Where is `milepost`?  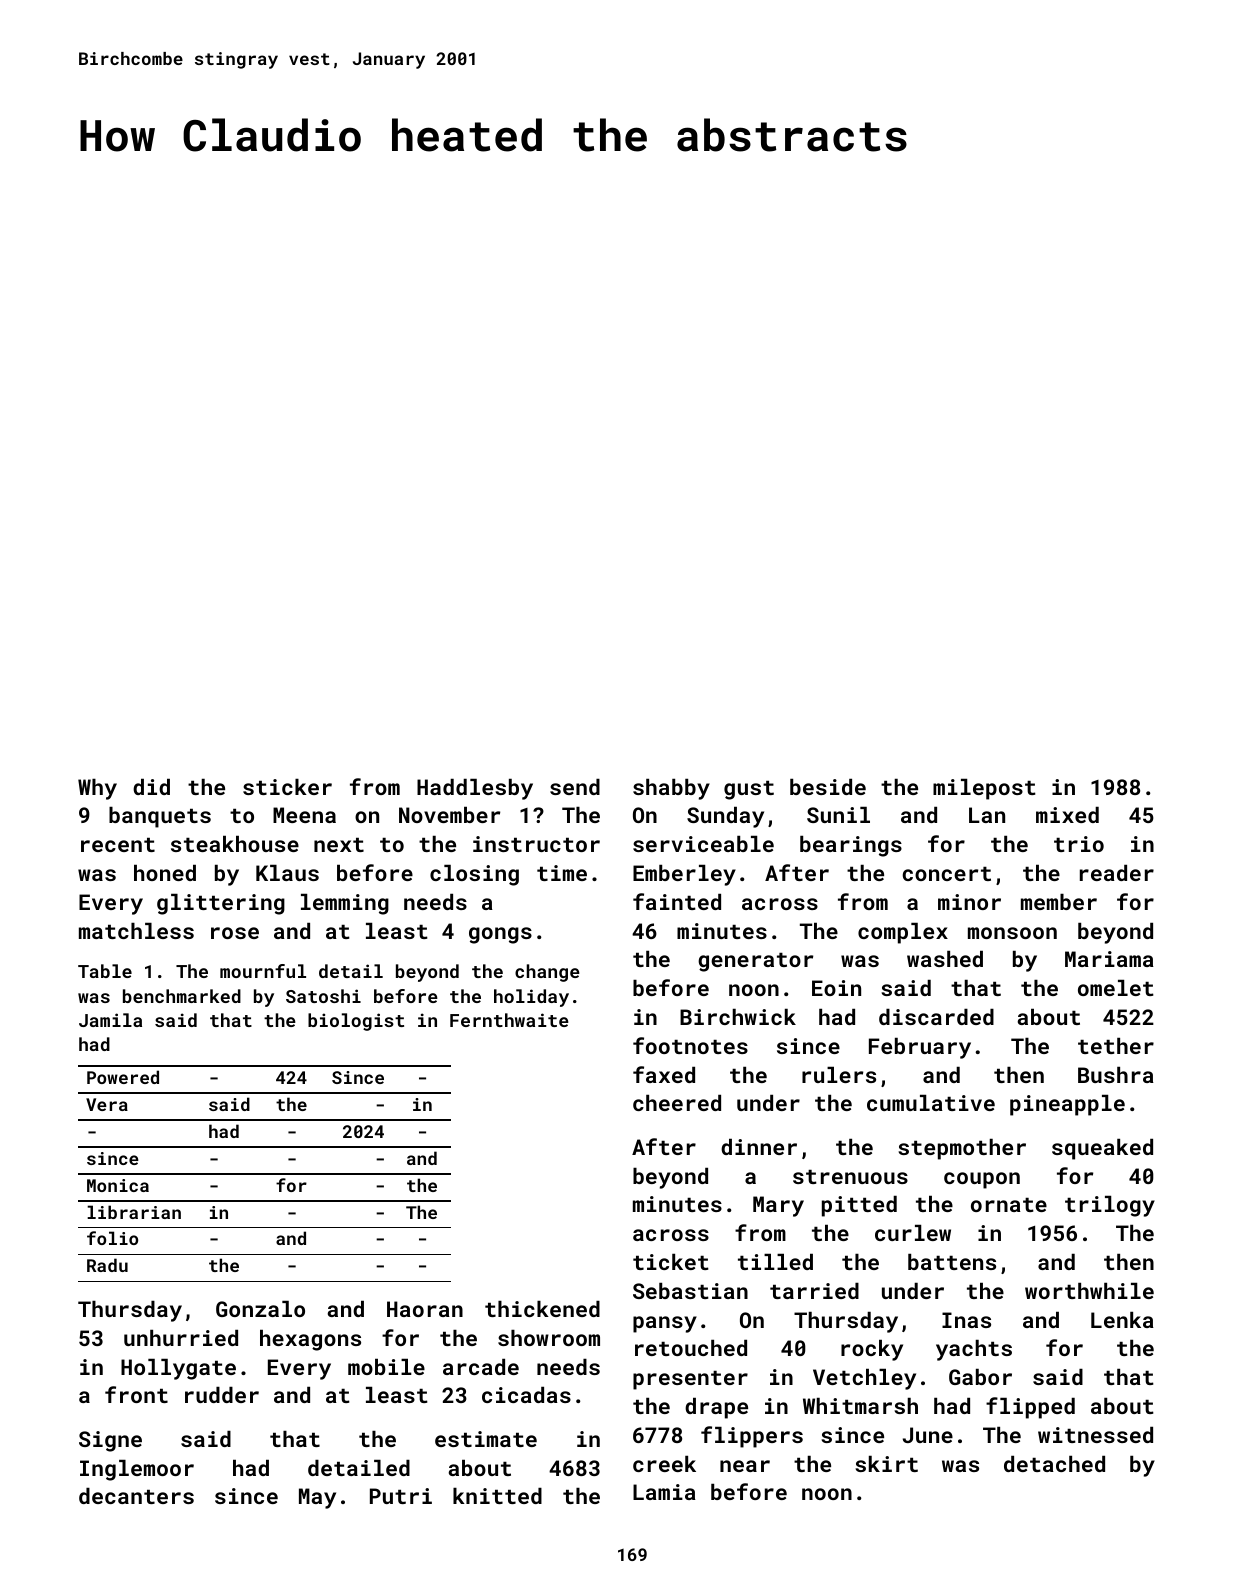
milepost is located at coordinates (984, 789).
